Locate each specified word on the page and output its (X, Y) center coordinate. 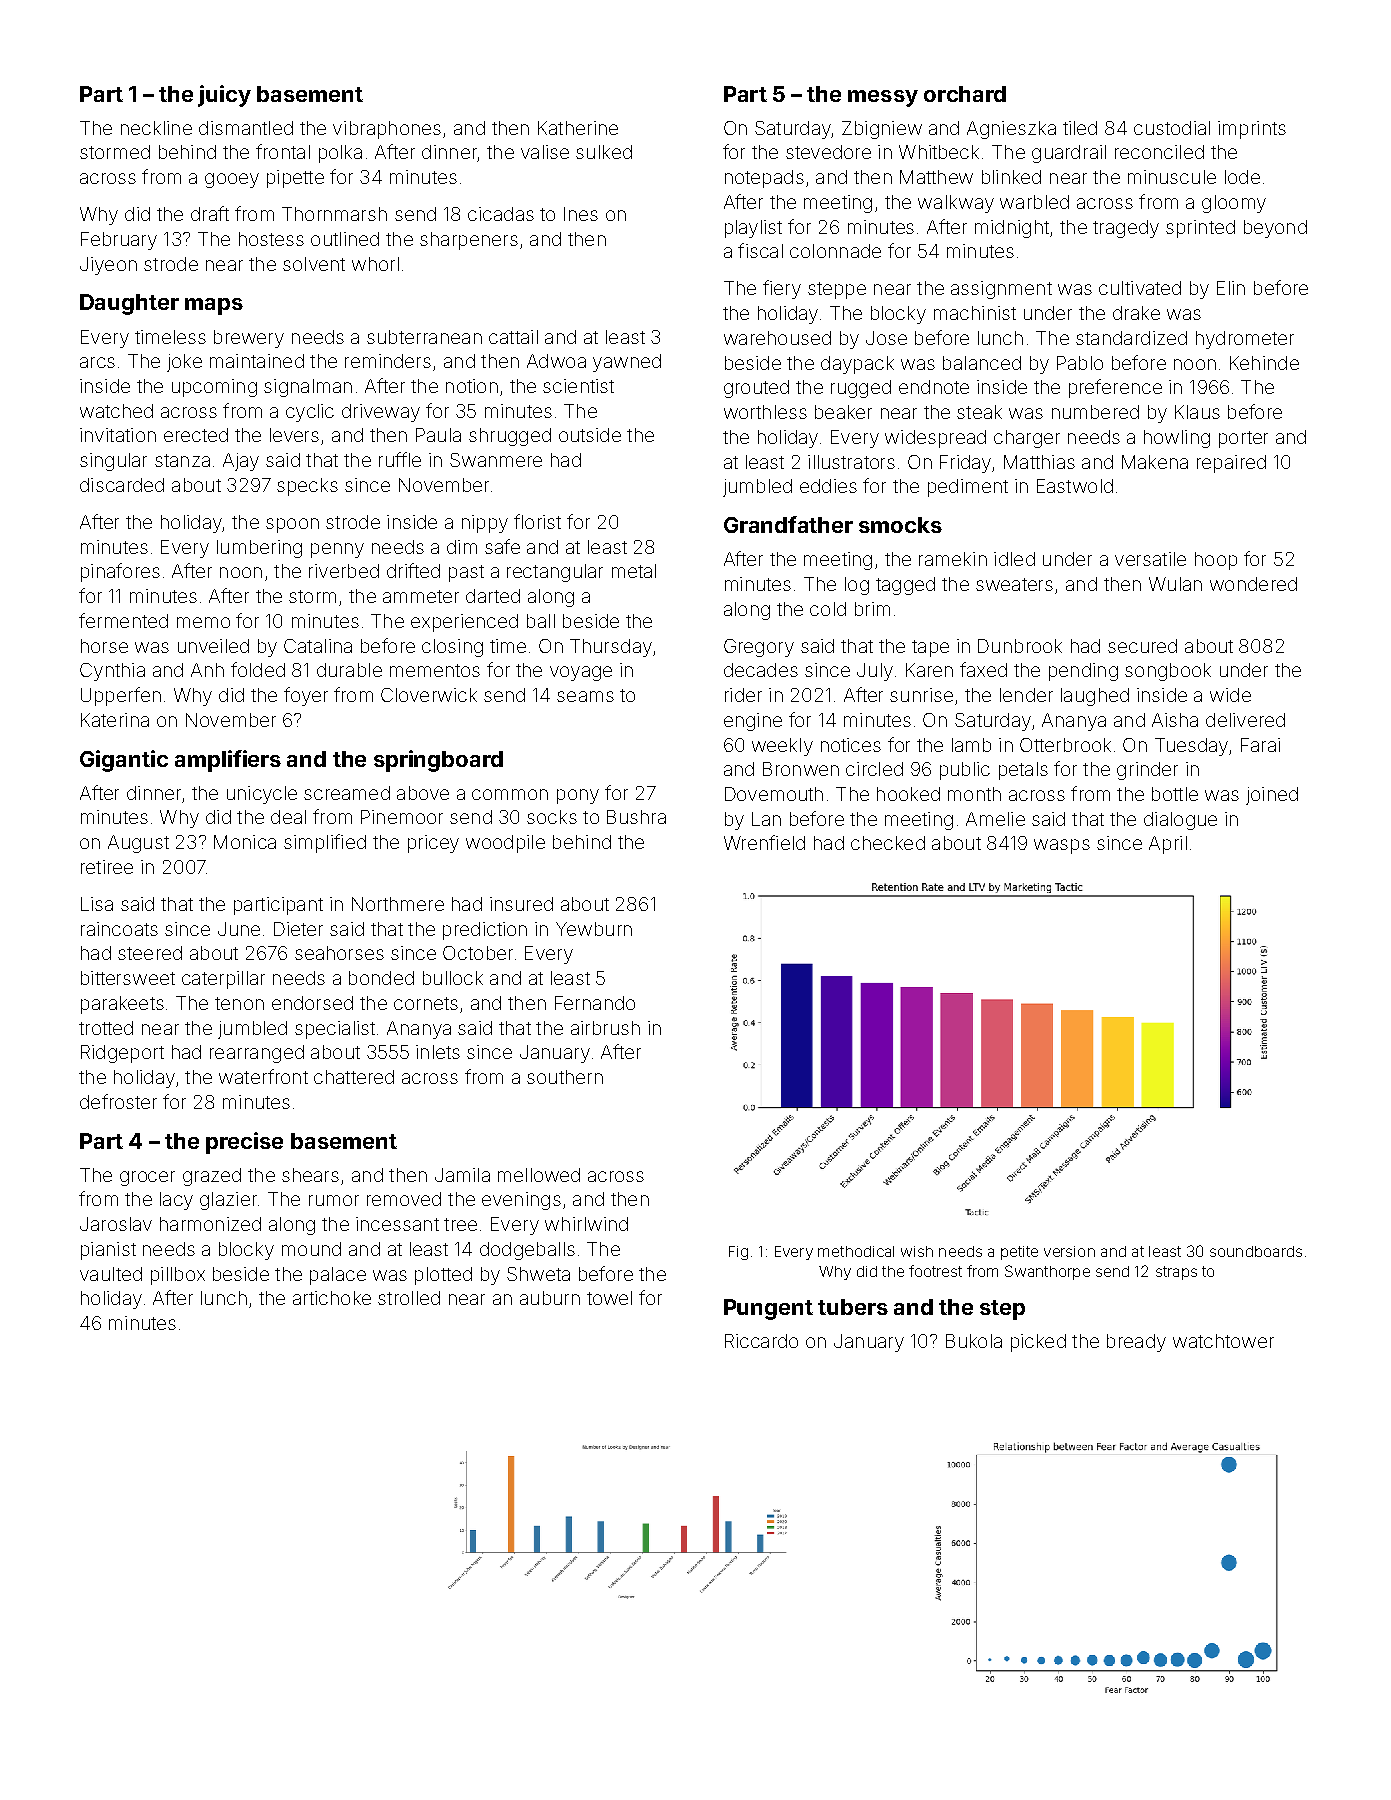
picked (1038, 1343)
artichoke (332, 1298)
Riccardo (761, 1341)
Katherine (578, 128)
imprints (1252, 130)
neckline (156, 128)
